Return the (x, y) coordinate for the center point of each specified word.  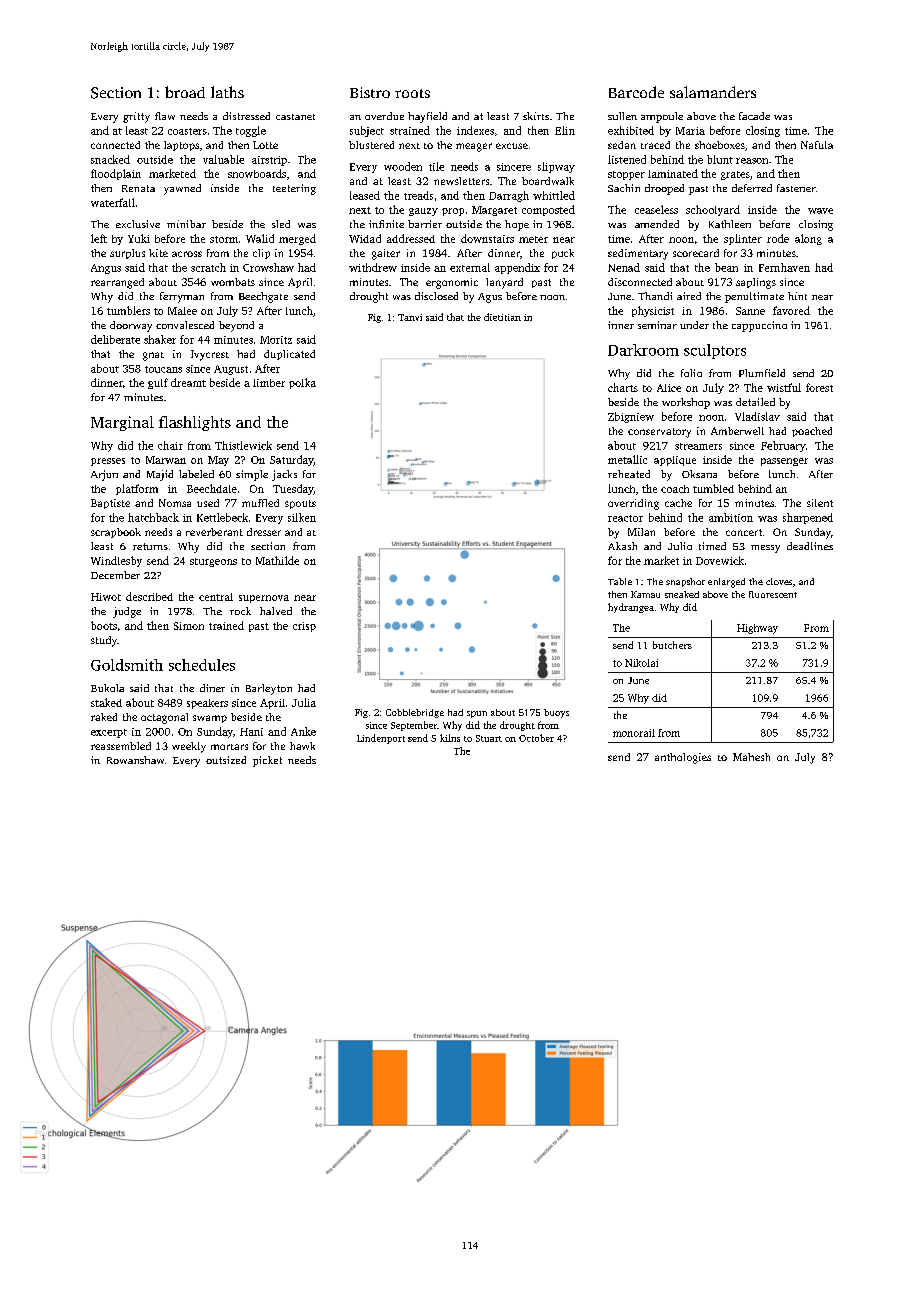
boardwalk (548, 181)
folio (691, 373)
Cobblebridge (415, 713)
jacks (284, 475)
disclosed (436, 296)
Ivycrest (210, 355)
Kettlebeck (222, 517)
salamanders (713, 92)
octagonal (164, 718)
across (187, 254)
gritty (136, 117)
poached (812, 432)
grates (735, 175)
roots (412, 93)
